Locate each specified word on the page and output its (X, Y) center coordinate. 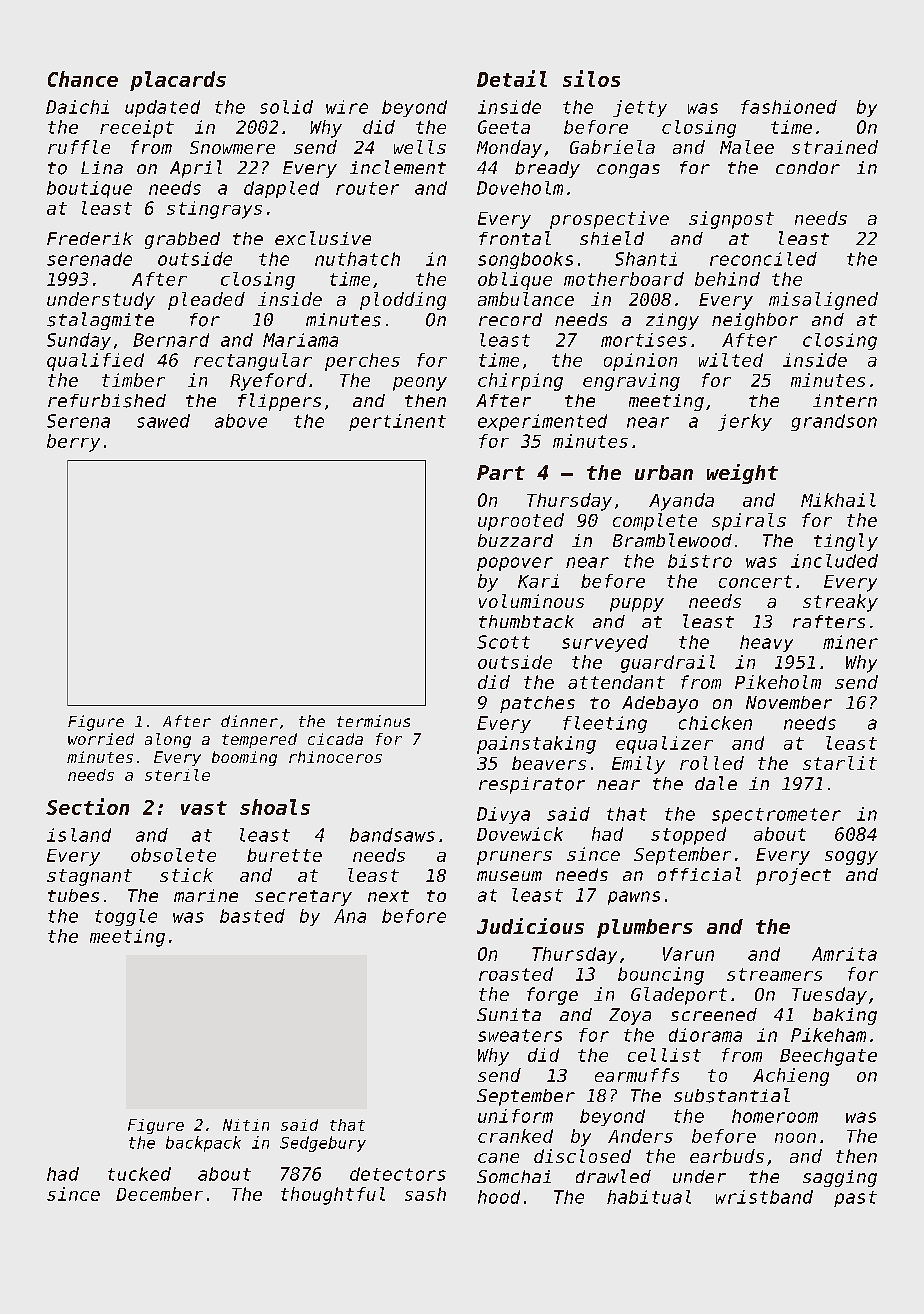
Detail (512, 78)
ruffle (79, 147)
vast (204, 808)
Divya (503, 815)
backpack (203, 1144)
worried (101, 739)
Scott (503, 642)
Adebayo (660, 704)
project (793, 876)
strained (835, 147)
